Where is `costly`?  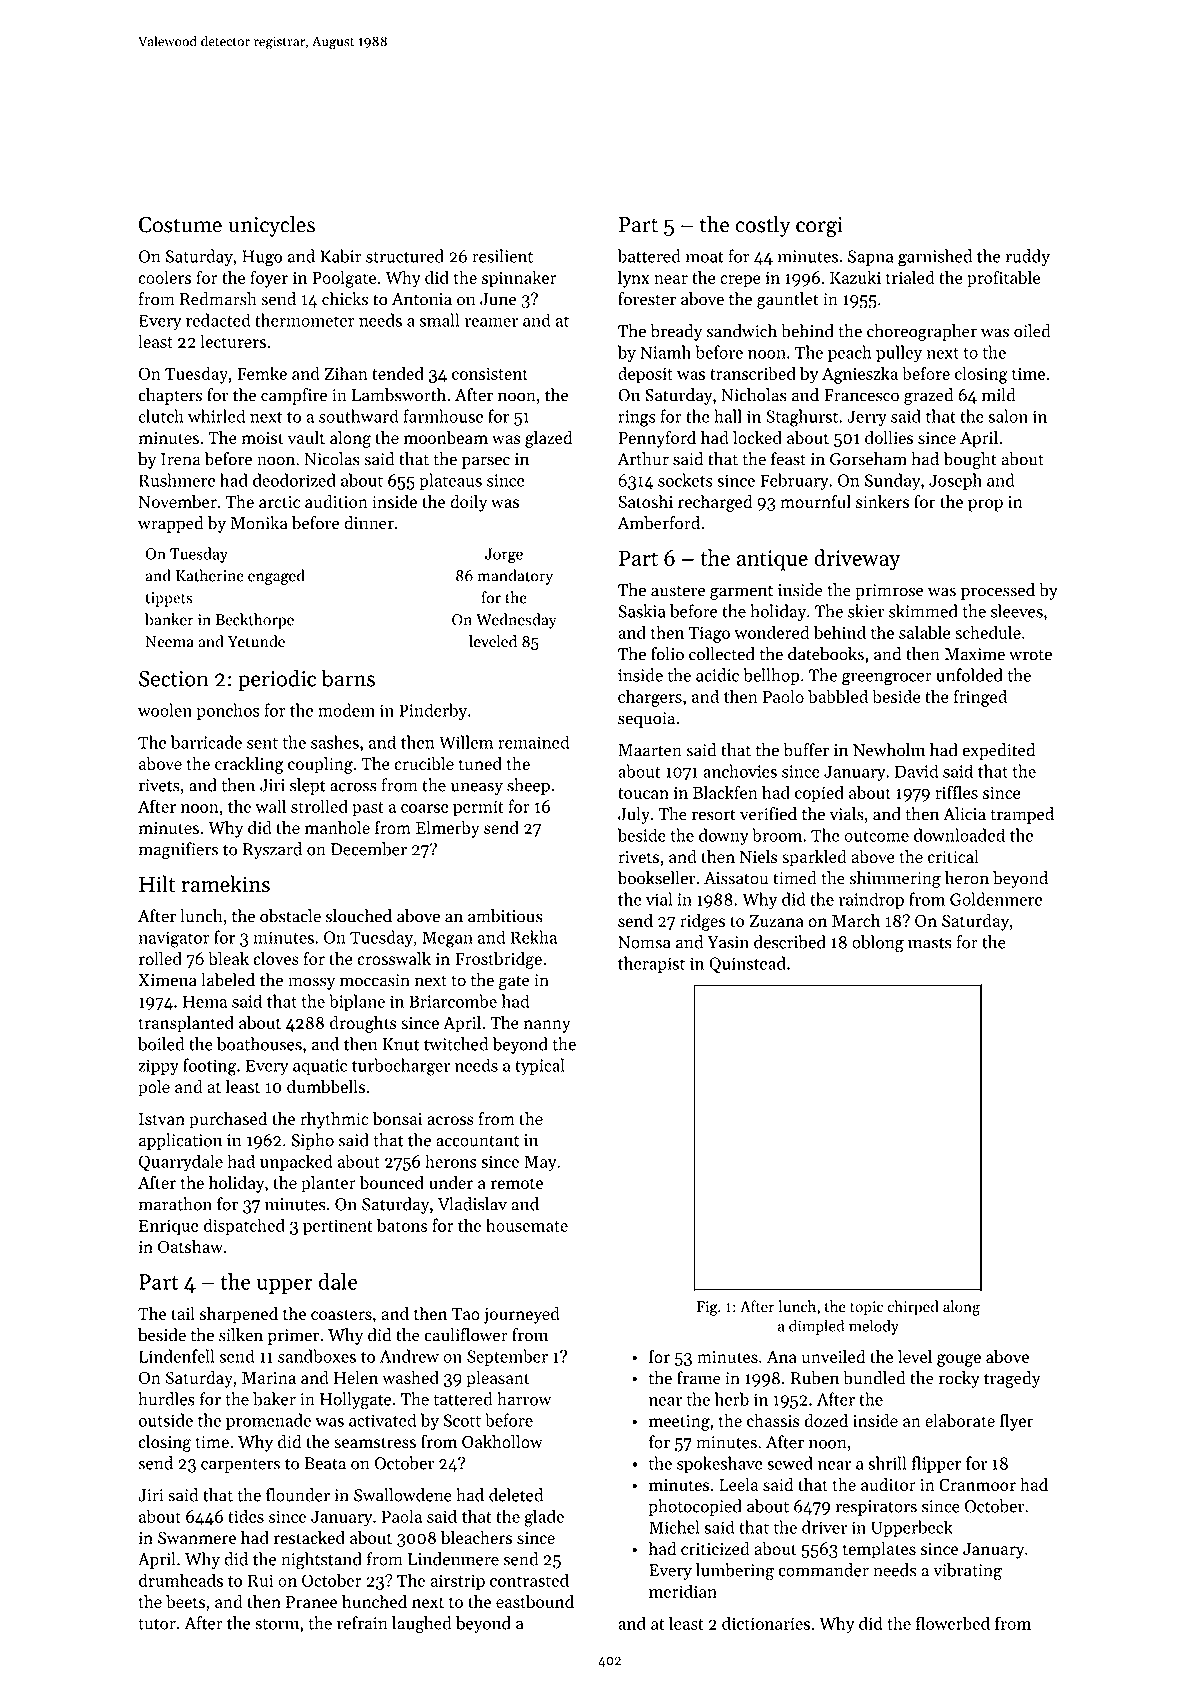 costly is located at coordinates (763, 226).
